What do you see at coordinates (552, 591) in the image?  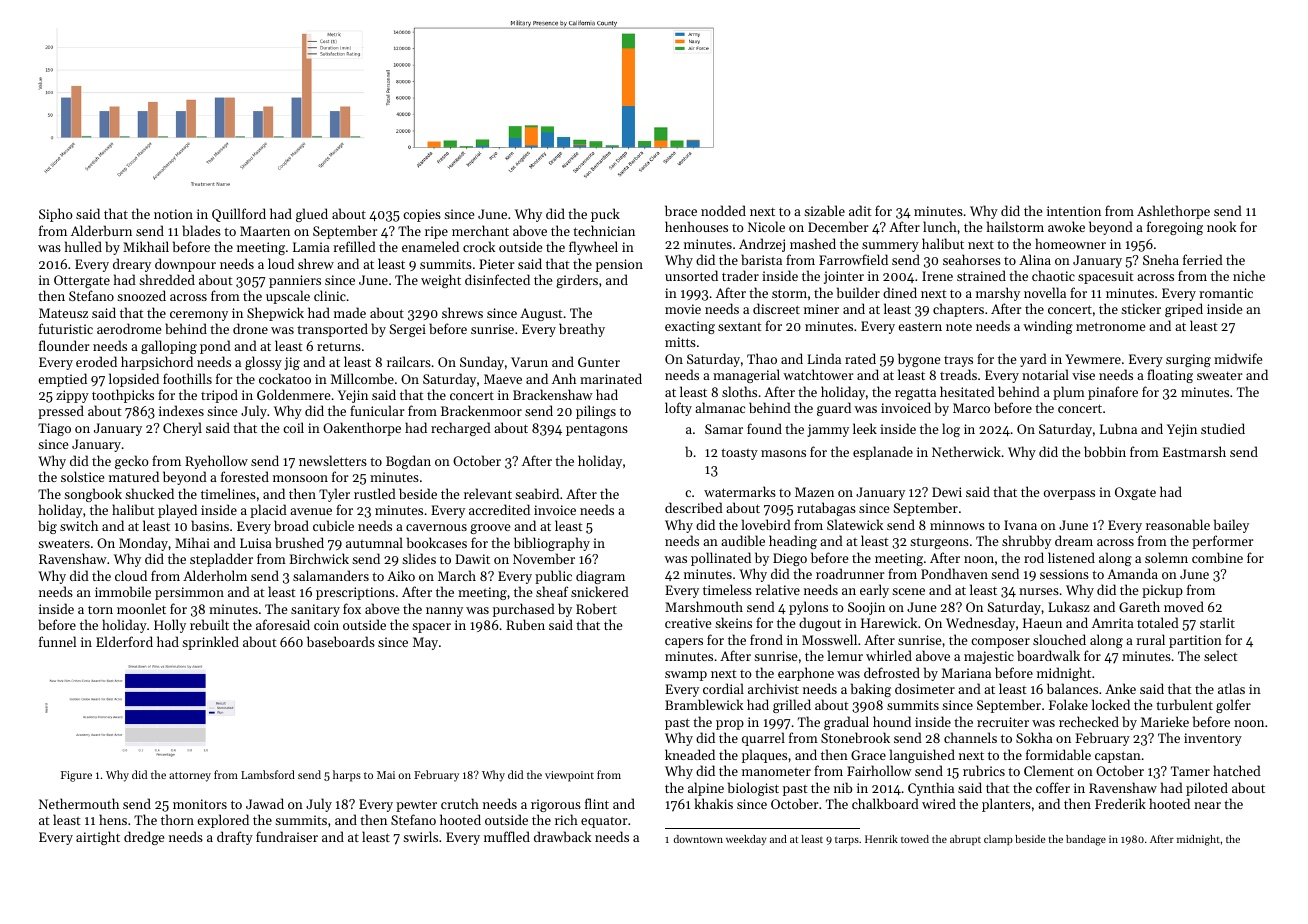 I see `sheaf` at bounding box center [552, 591].
